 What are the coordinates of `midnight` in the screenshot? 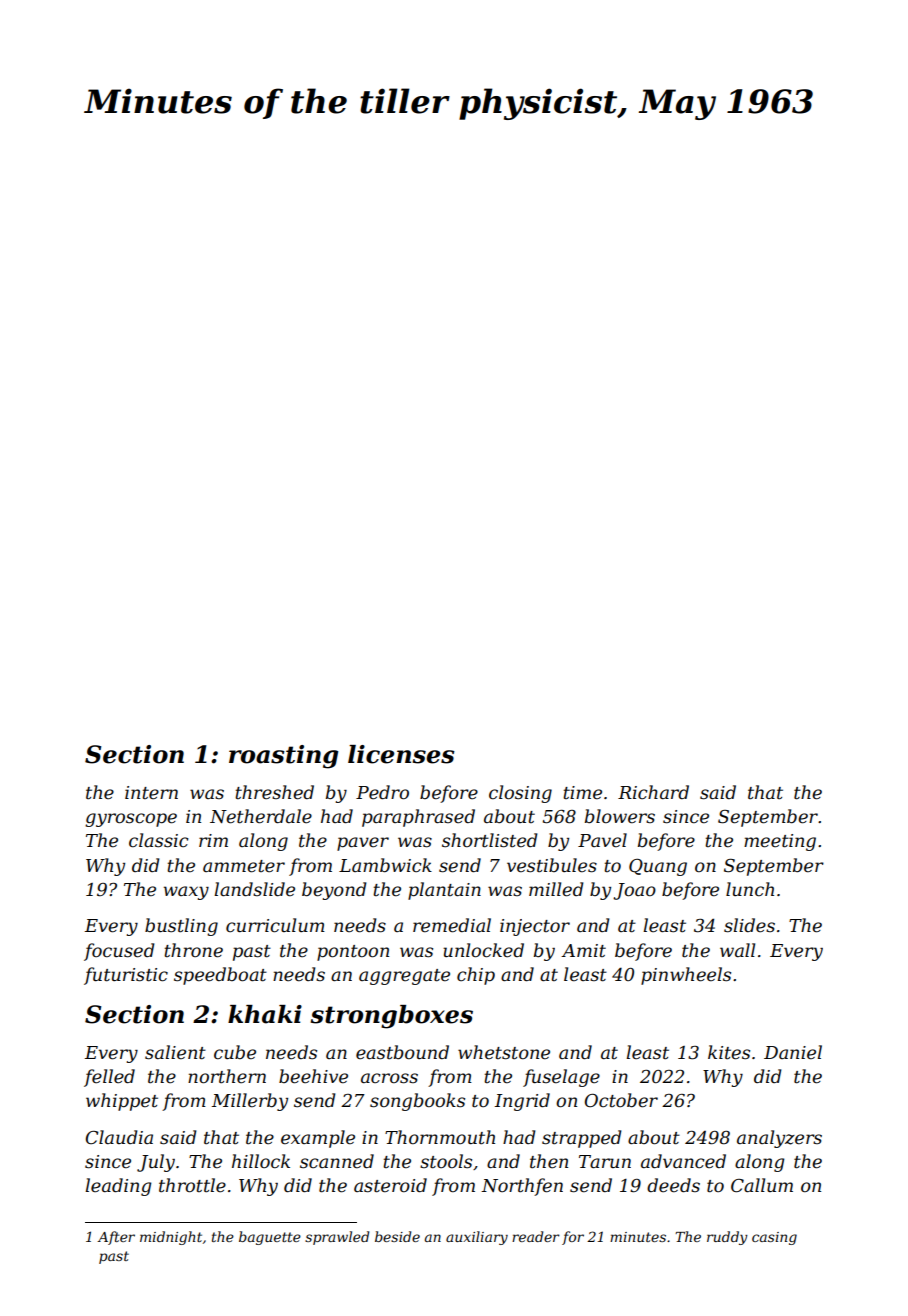 It's located at (171, 1238).
